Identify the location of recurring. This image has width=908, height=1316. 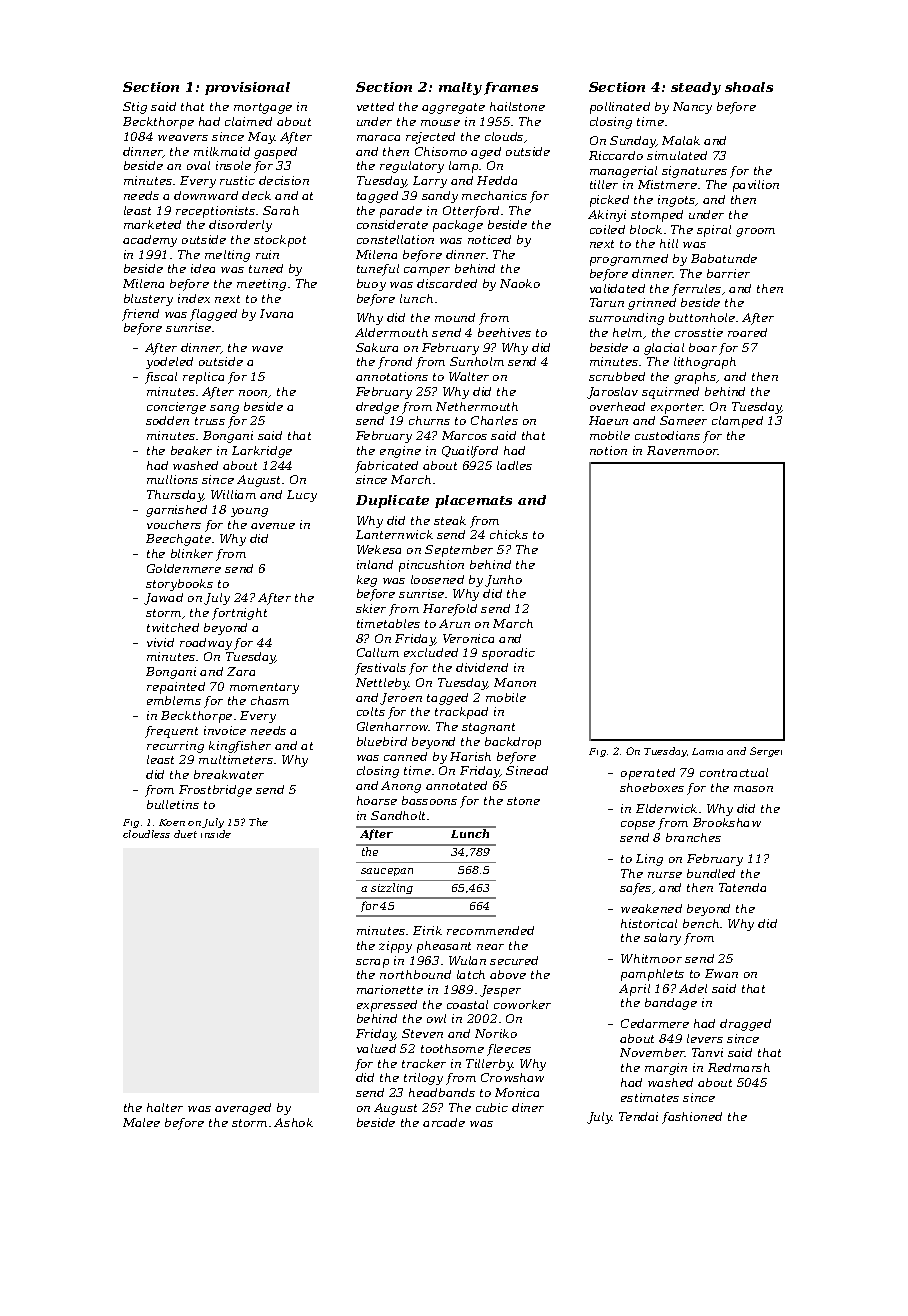
(175, 747).
